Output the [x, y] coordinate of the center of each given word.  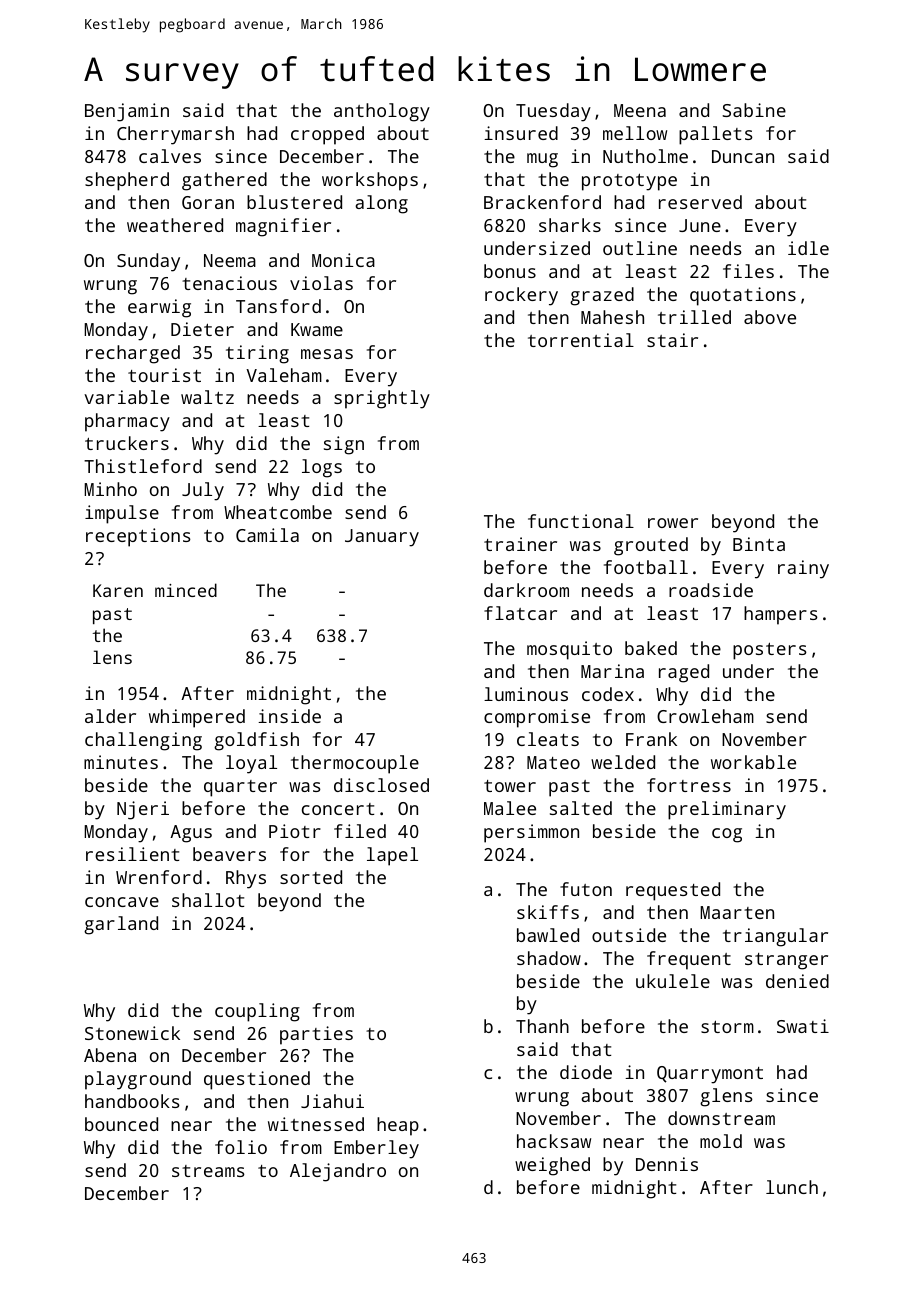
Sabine [754, 110]
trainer [520, 544]
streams [208, 1171]
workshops [370, 181]
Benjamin [127, 112]
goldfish [256, 741]
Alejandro [338, 1172]
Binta [759, 544]
